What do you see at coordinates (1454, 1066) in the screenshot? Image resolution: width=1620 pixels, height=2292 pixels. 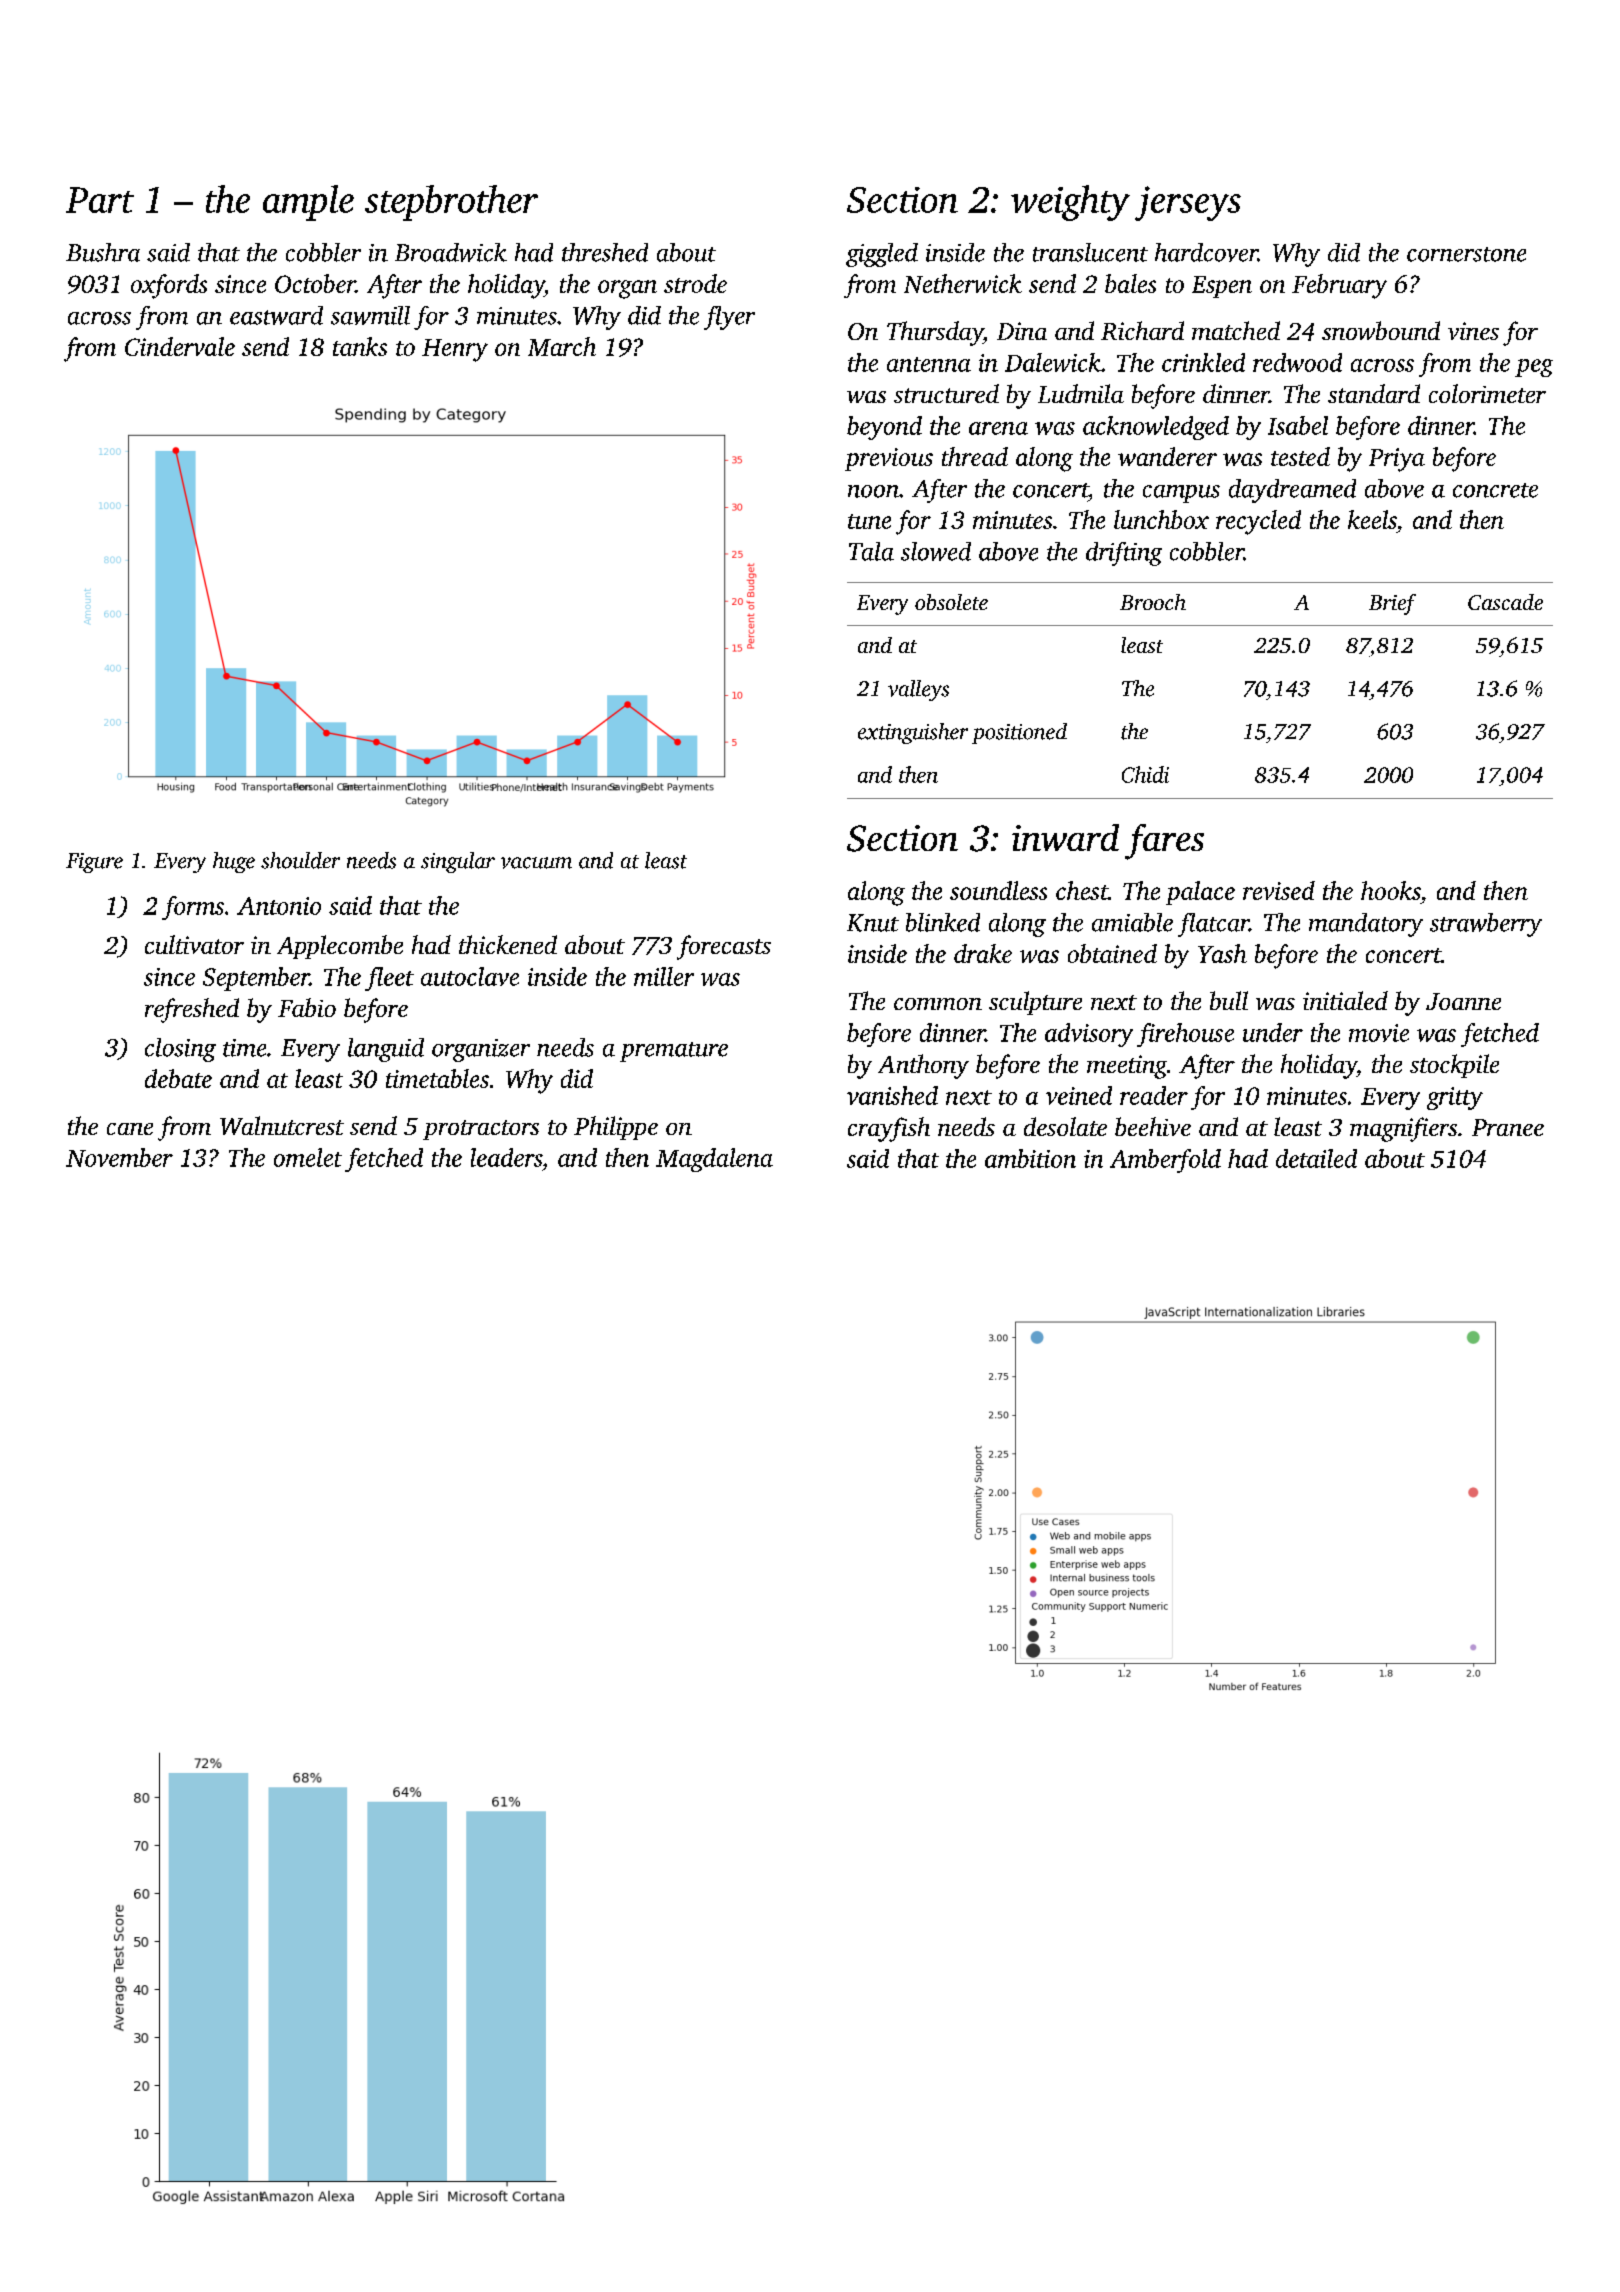 I see `stockpile` at bounding box center [1454, 1066].
